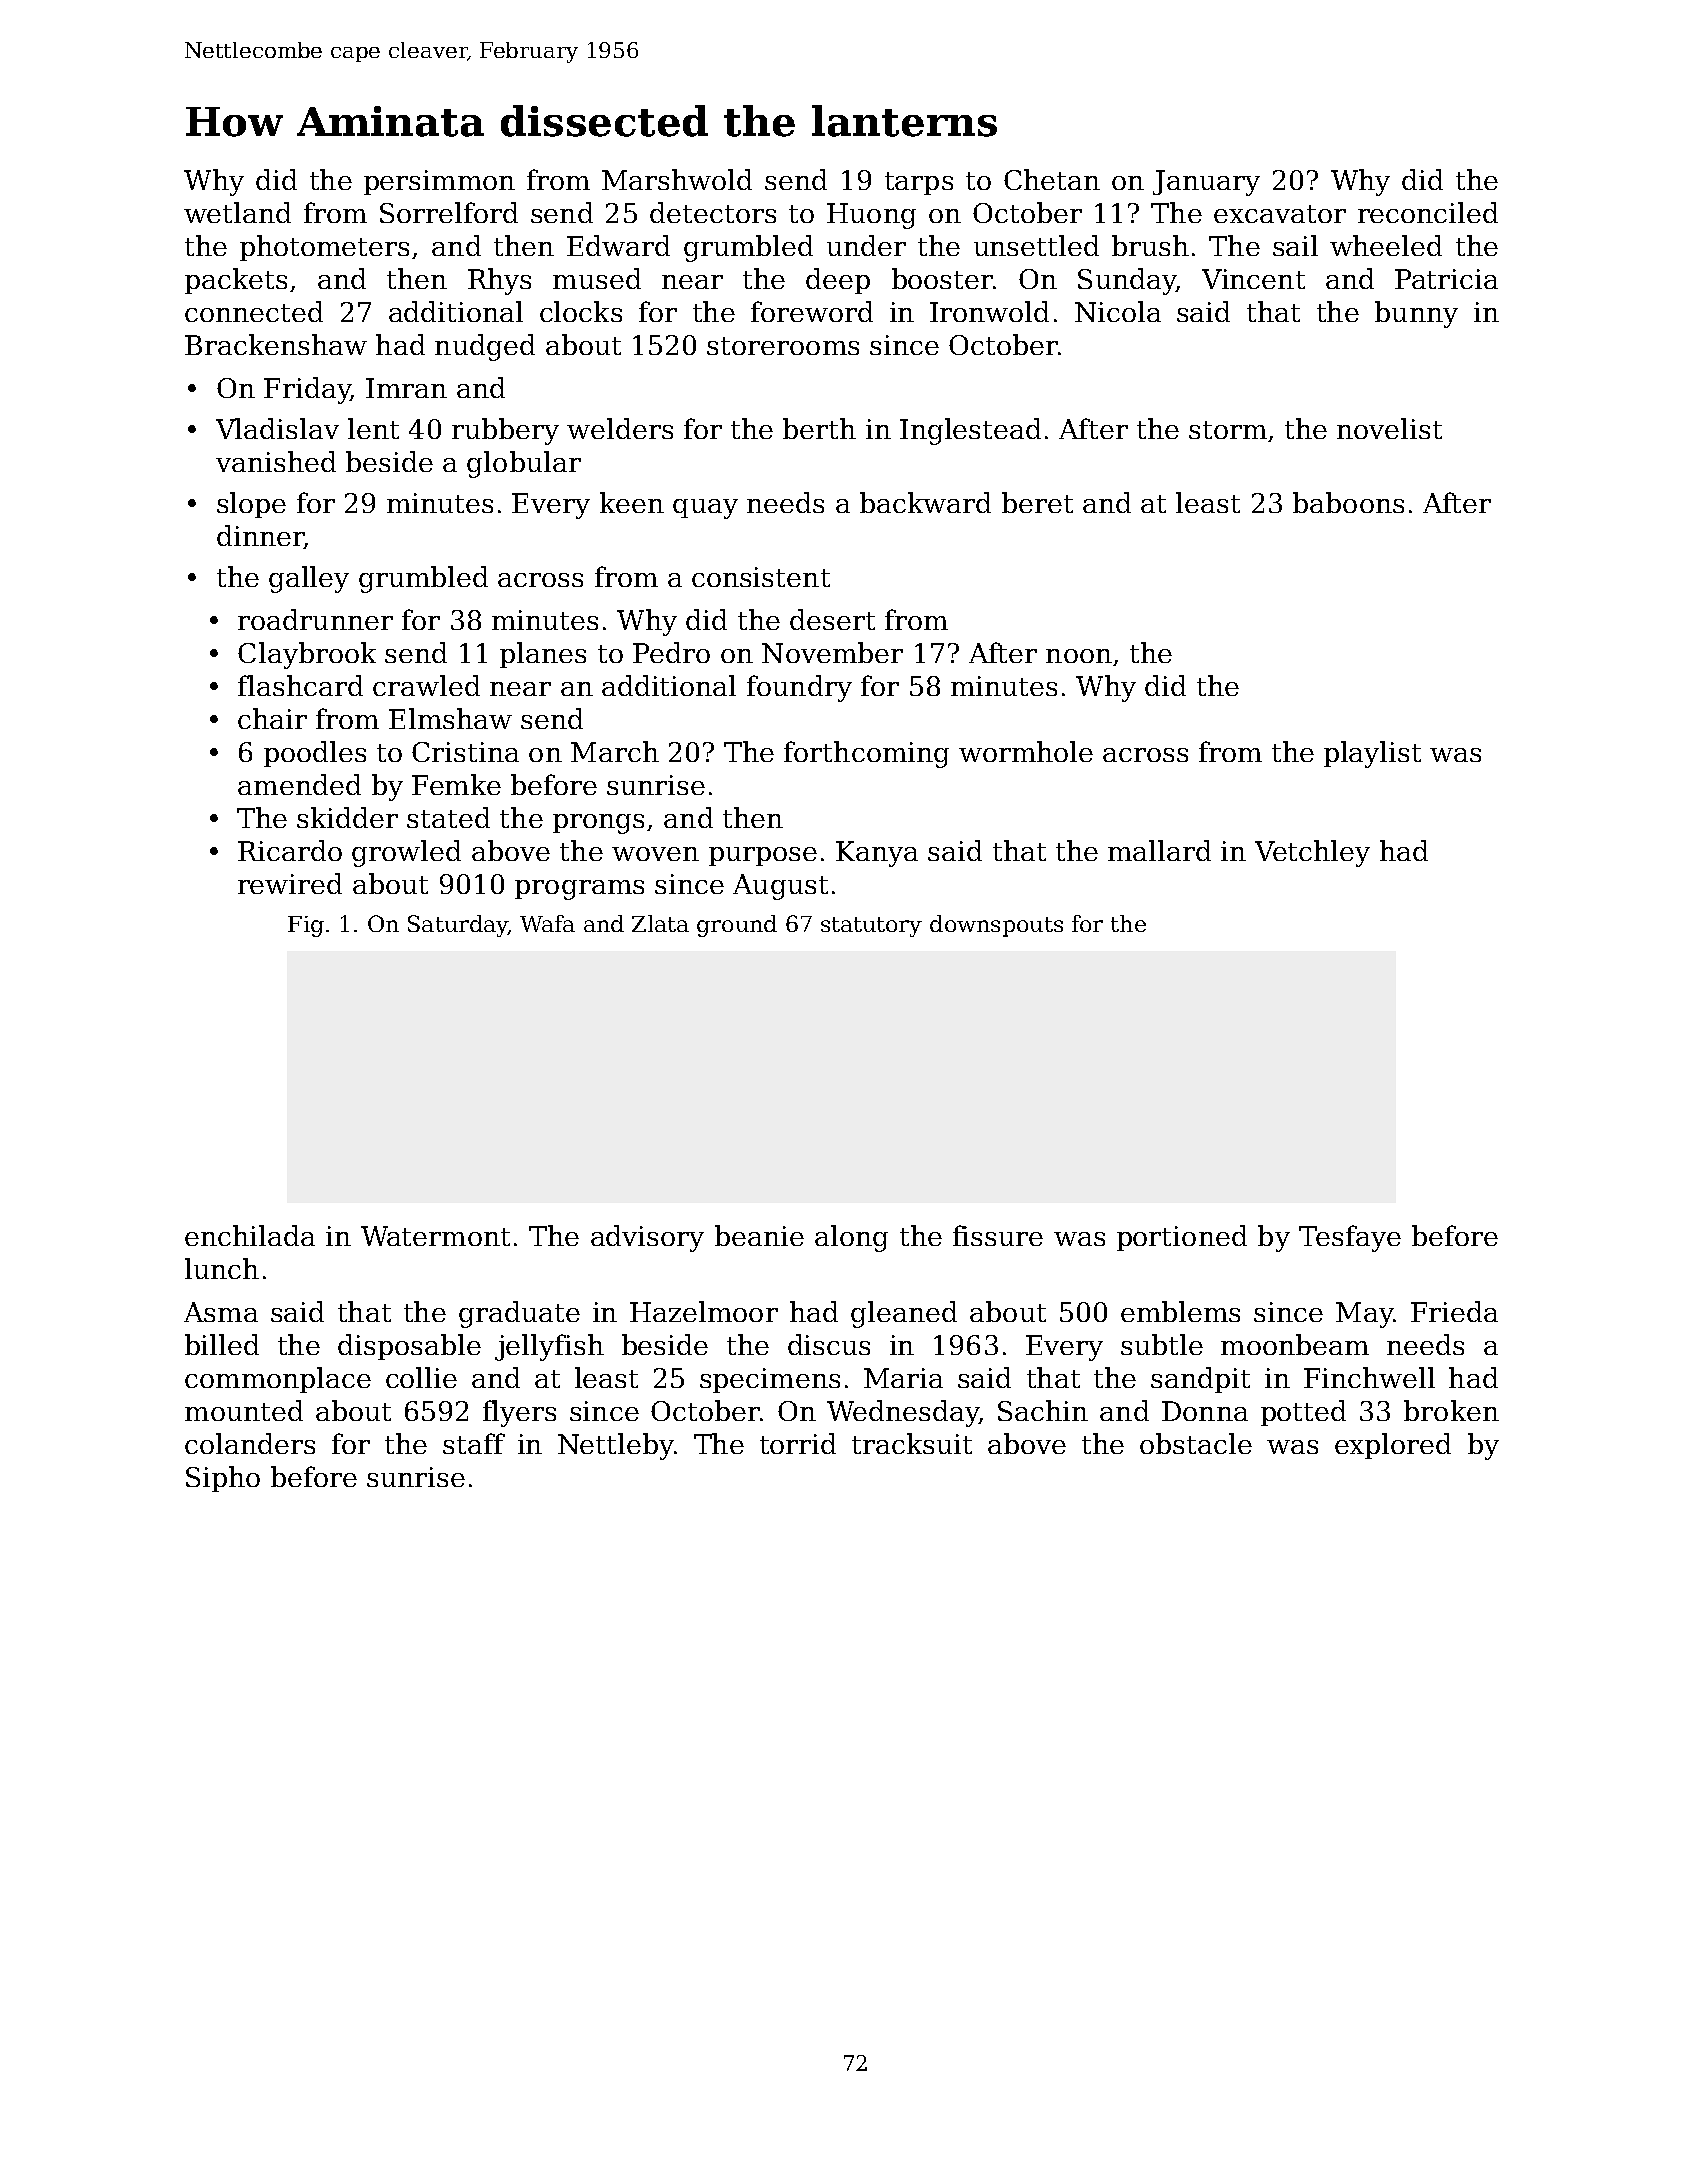 This screenshot has width=1683, height=2178. What do you see at coordinates (704, 1311) in the screenshot?
I see `Hazelmoor` at bounding box center [704, 1311].
